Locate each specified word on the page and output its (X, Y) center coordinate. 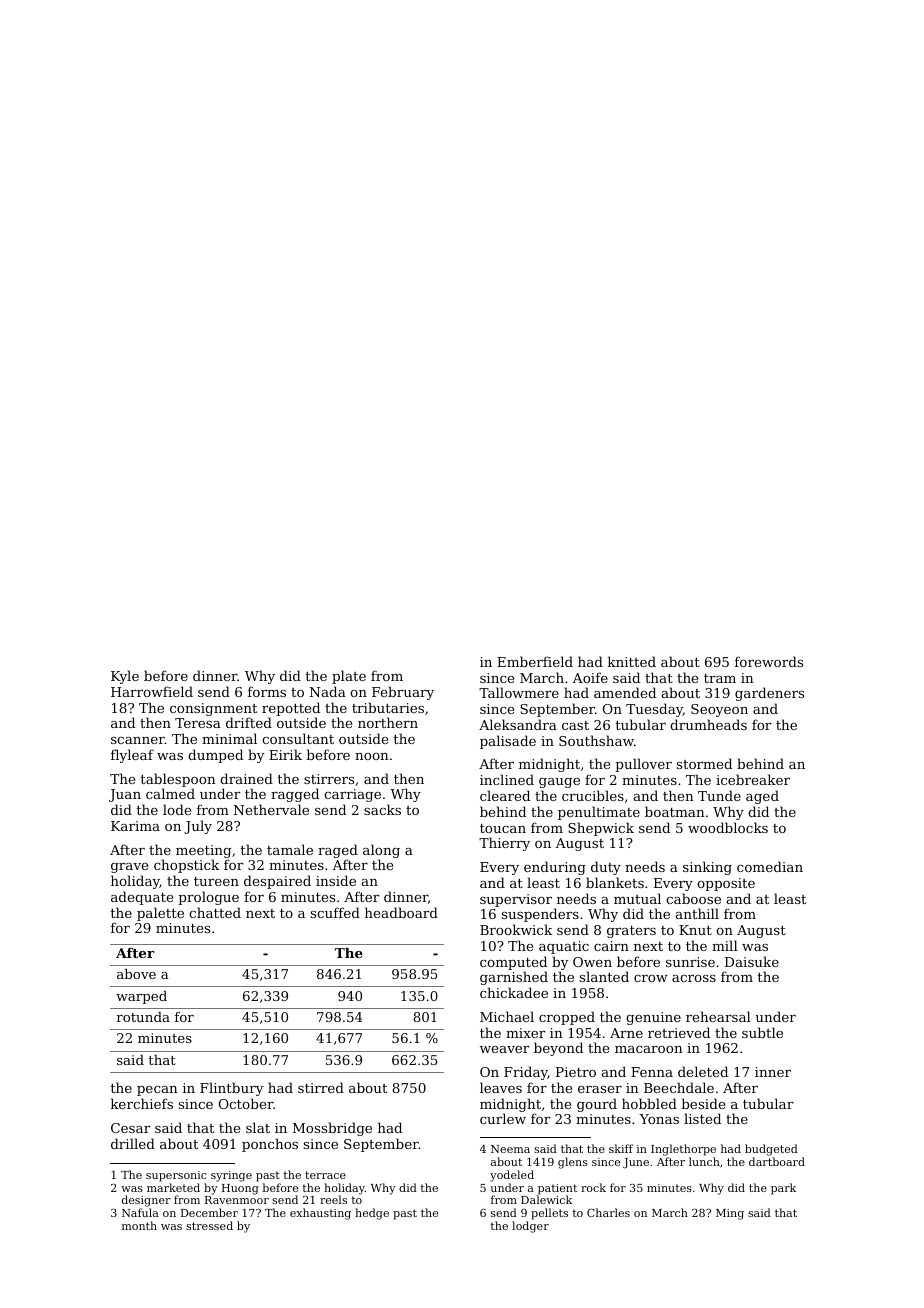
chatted (215, 912)
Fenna (652, 1072)
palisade (508, 742)
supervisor (516, 900)
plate (349, 677)
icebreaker (753, 779)
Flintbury (232, 1089)
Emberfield (535, 661)
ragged (295, 795)
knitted (632, 661)
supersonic (176, 1176)
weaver (504, 1049)
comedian (770, 866)
